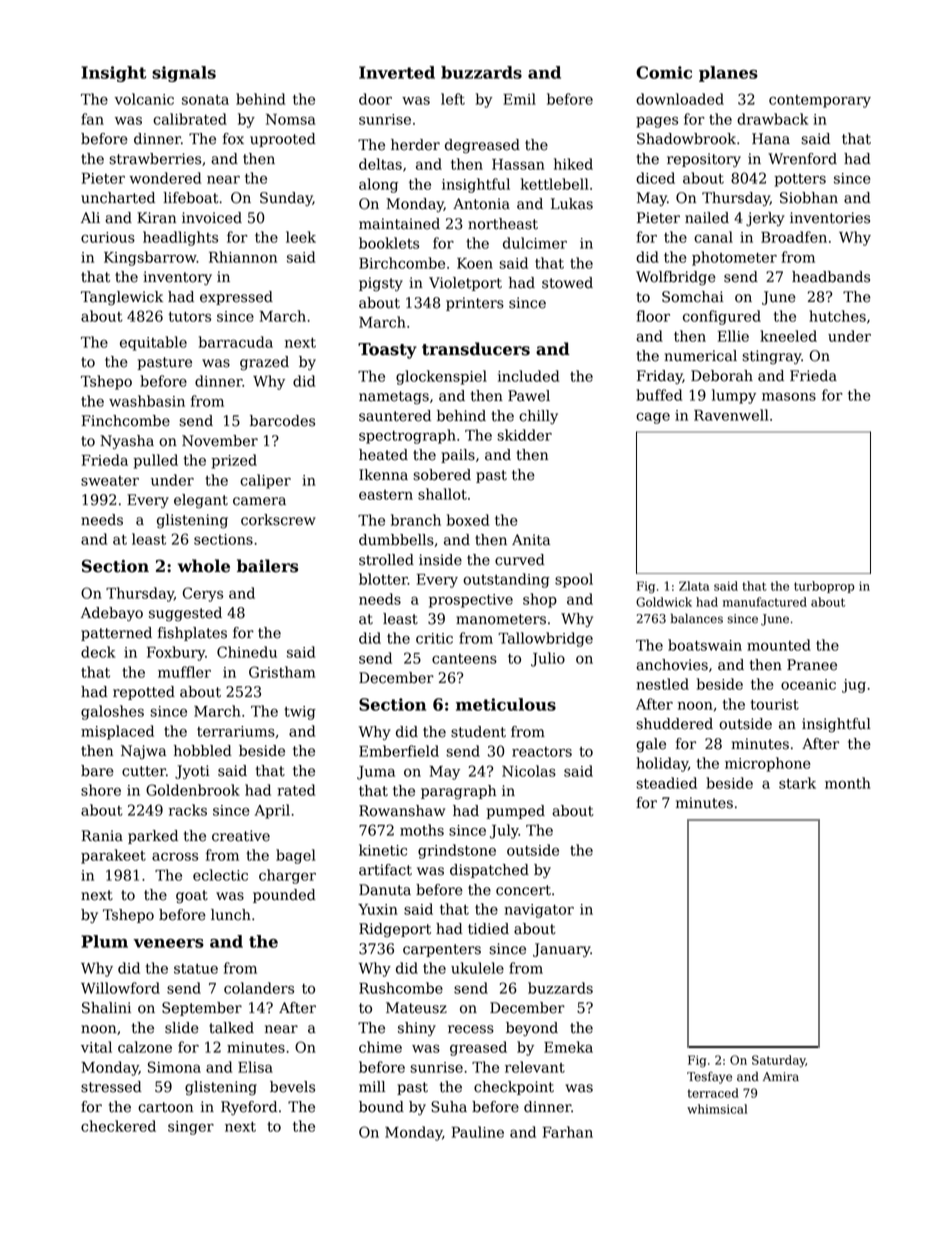  I want to click on nailed, so click(707, 218).
